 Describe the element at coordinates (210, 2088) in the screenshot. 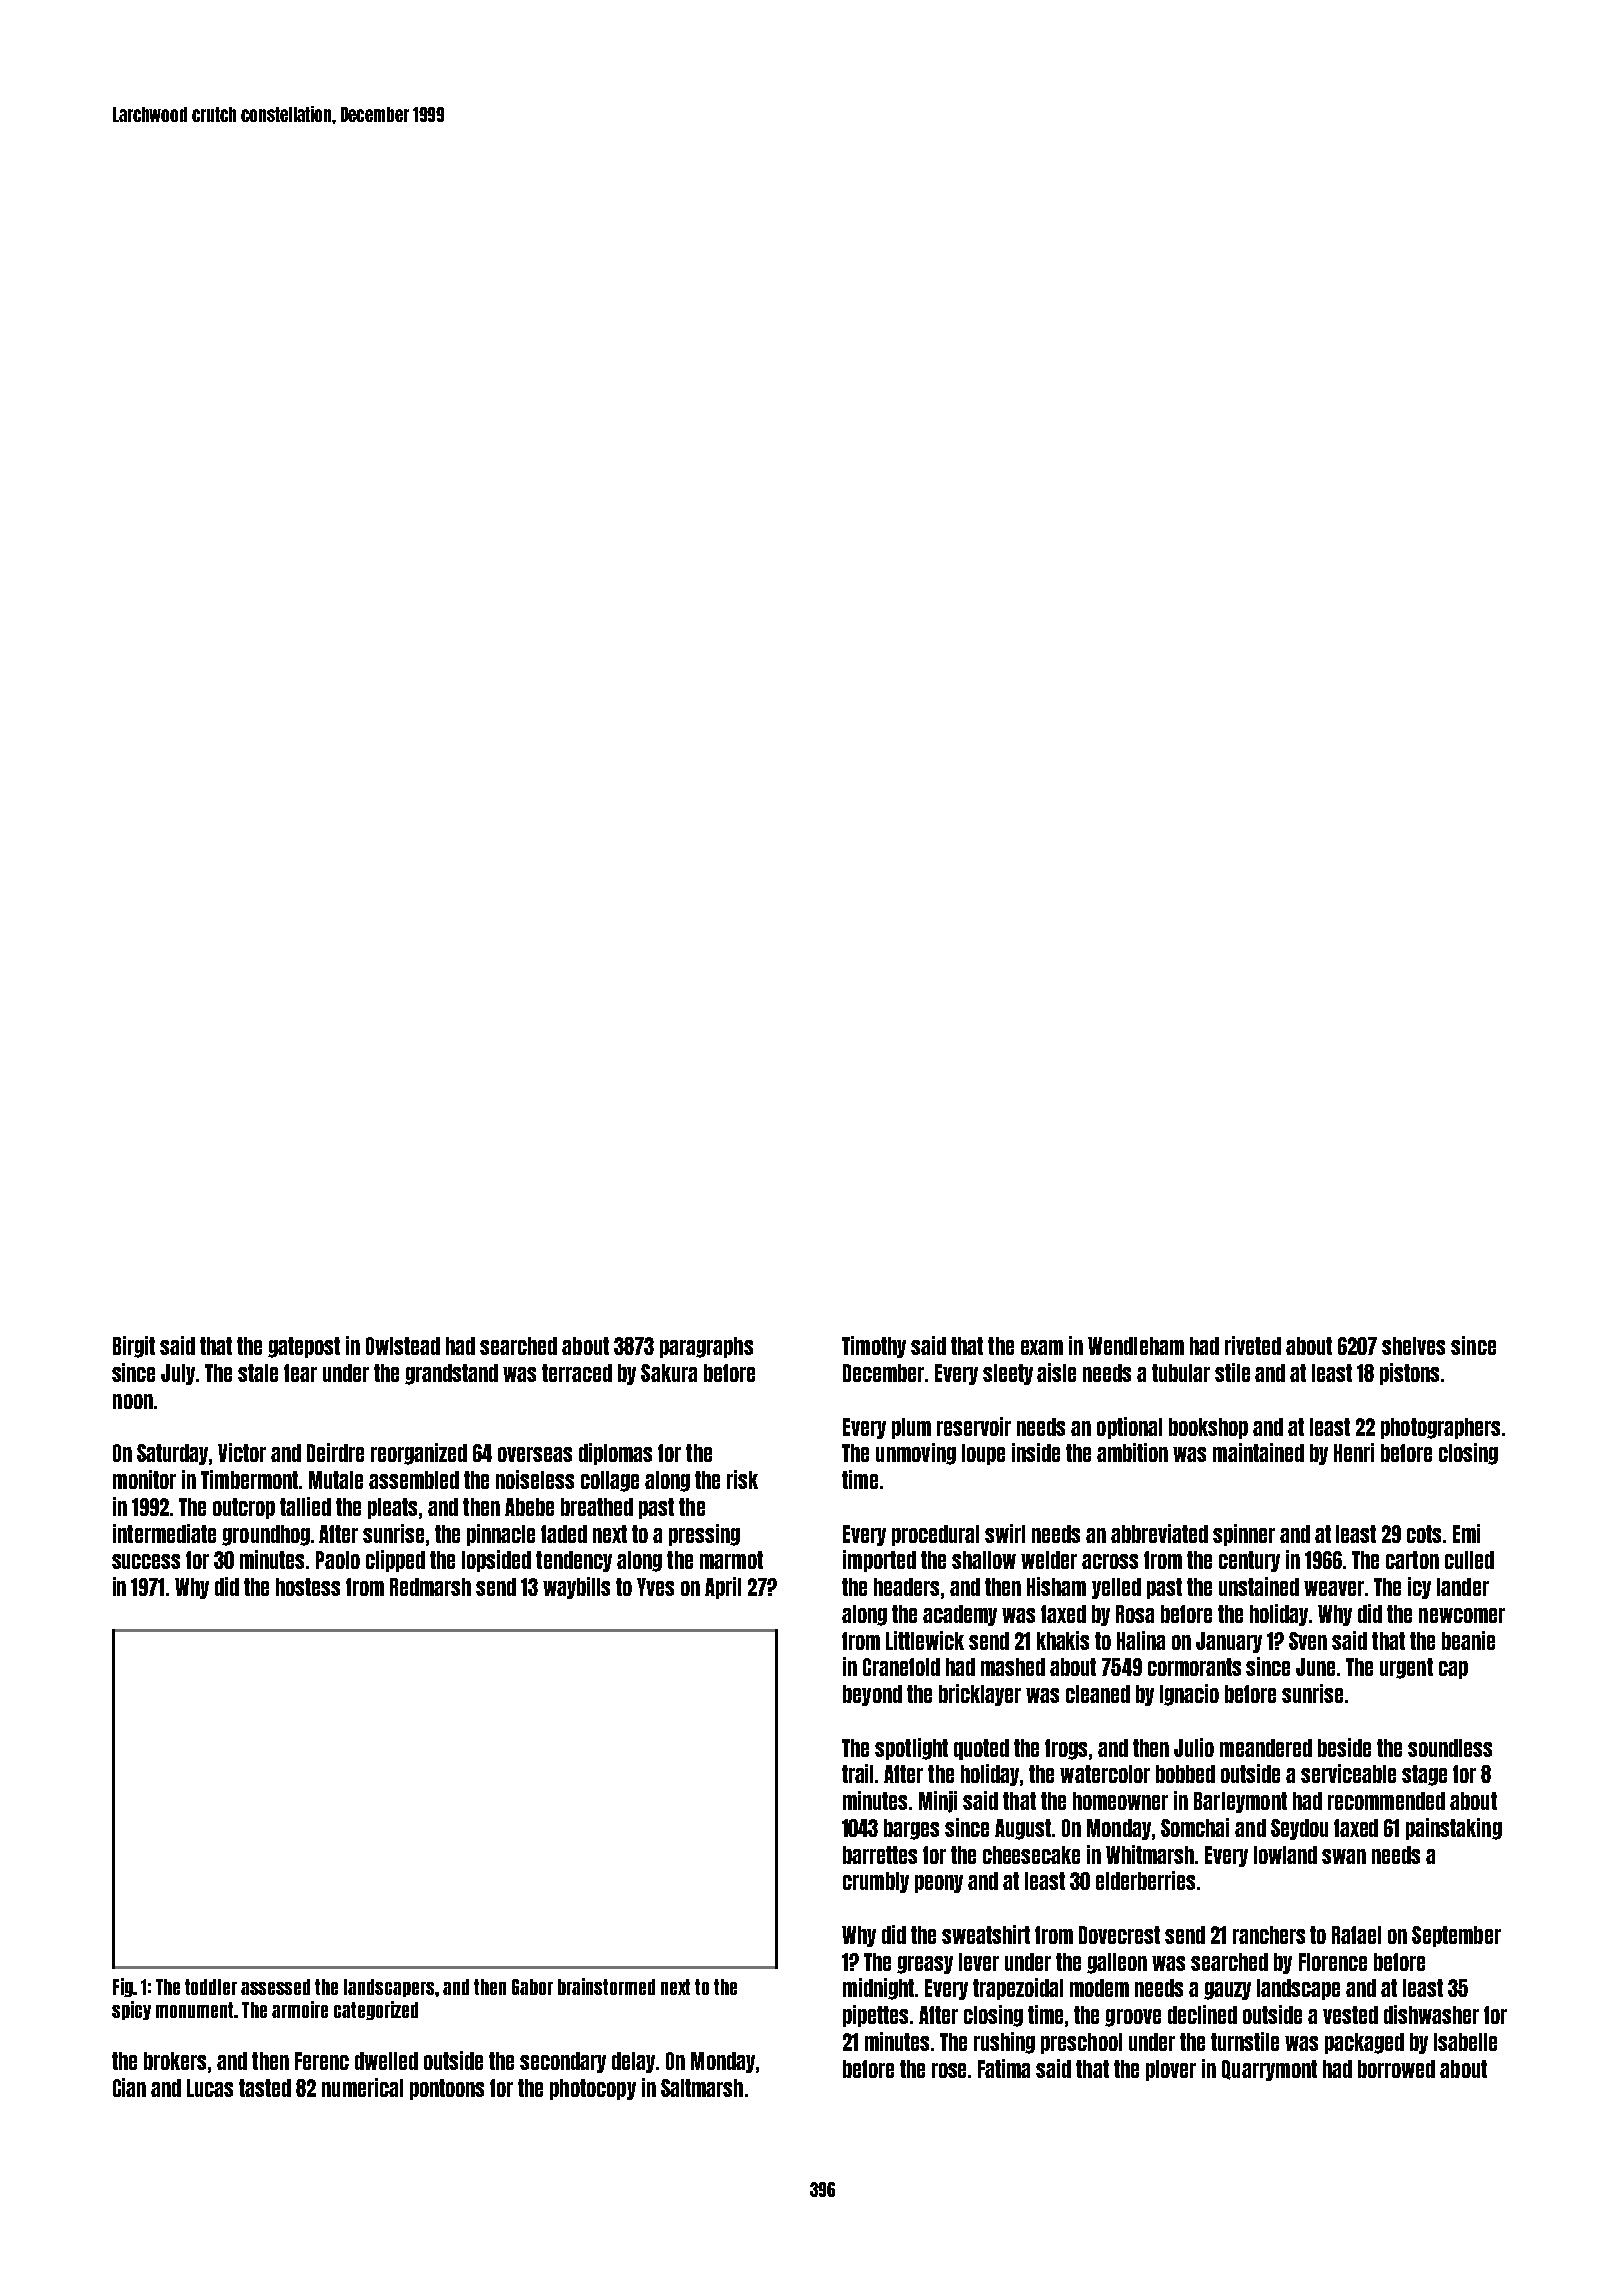

I see `Lucas` at that location.
